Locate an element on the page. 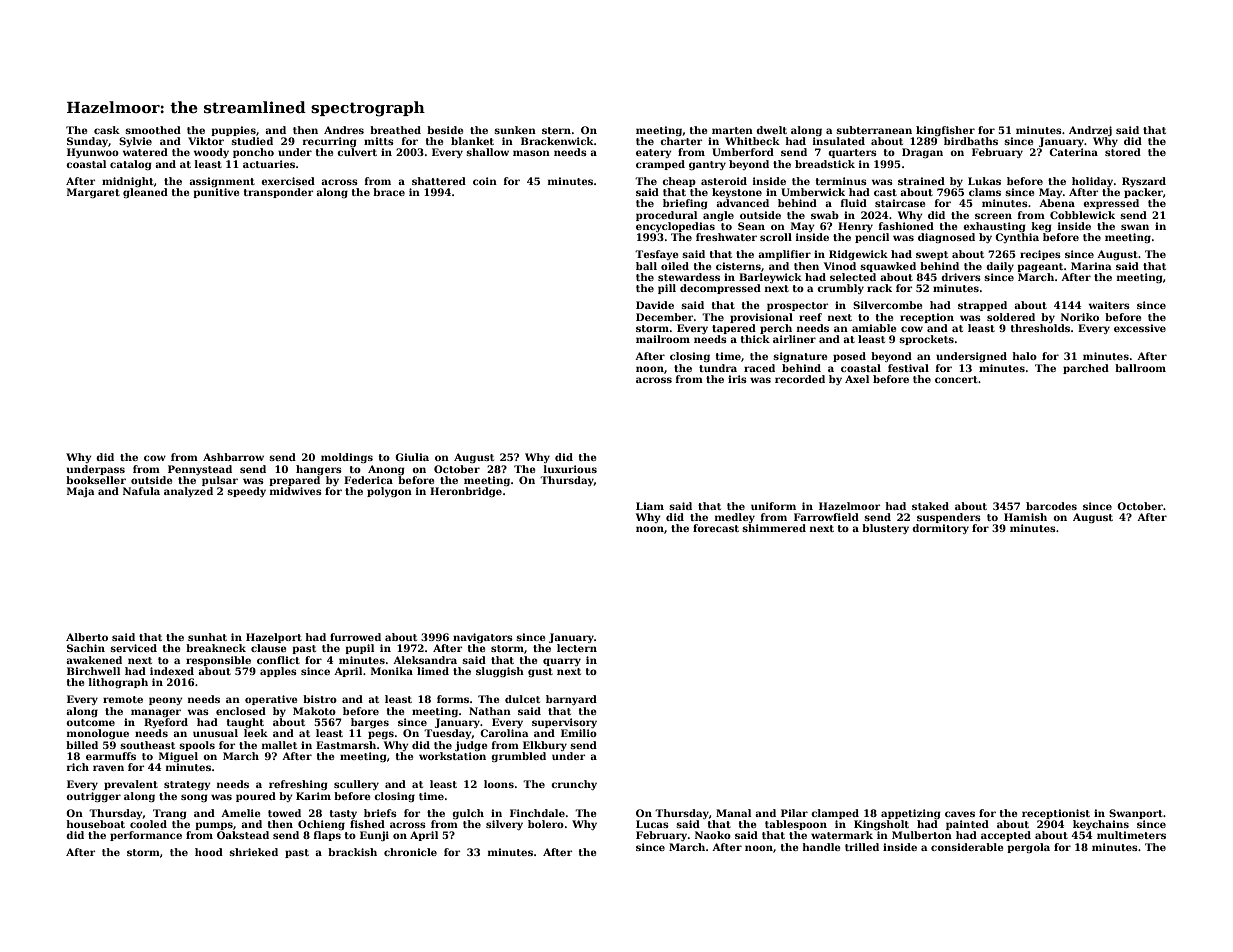  Liam is located at coordinates (650, 506).
